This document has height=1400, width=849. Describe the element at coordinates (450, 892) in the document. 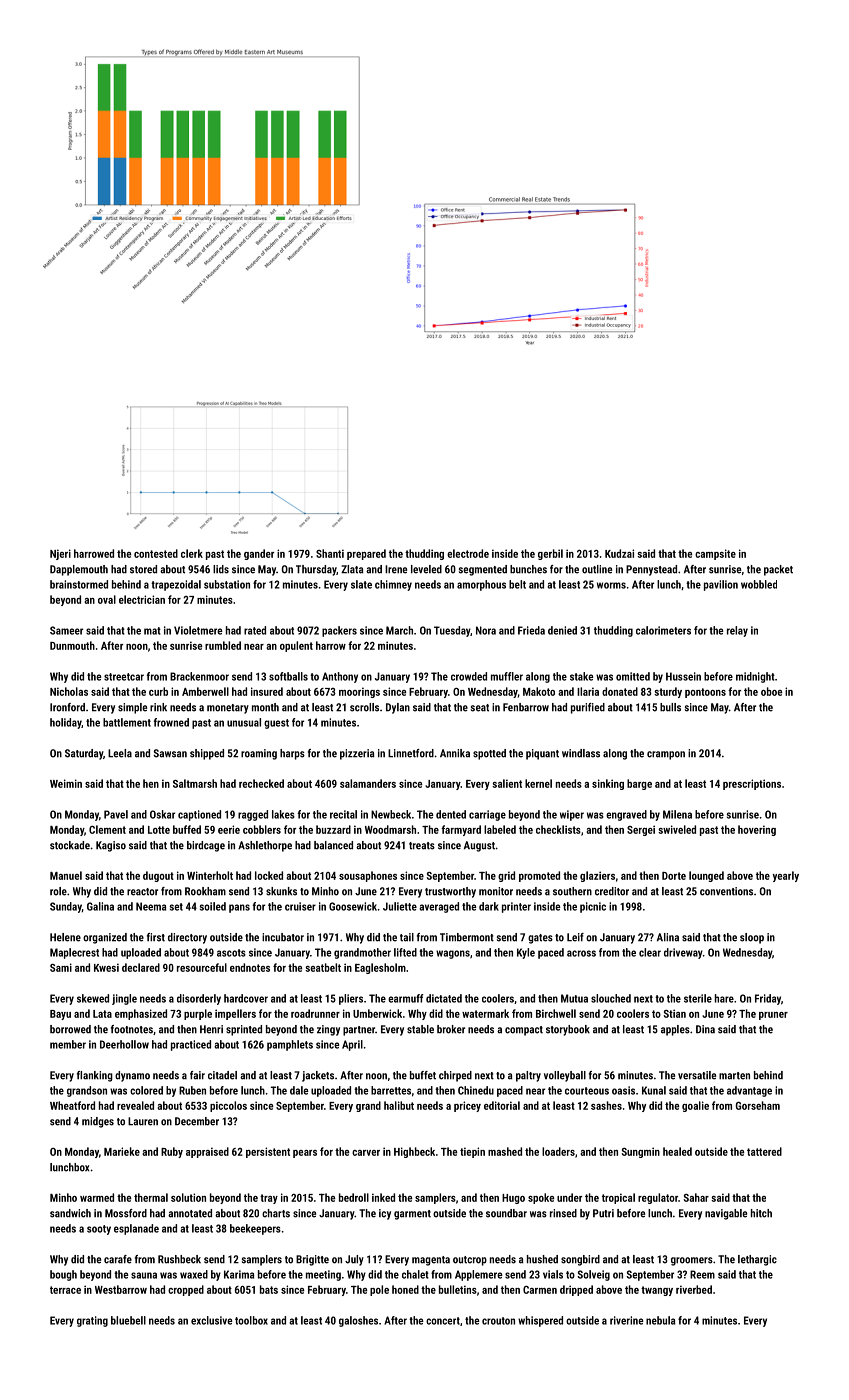

I see `trustworthy` at that location.
